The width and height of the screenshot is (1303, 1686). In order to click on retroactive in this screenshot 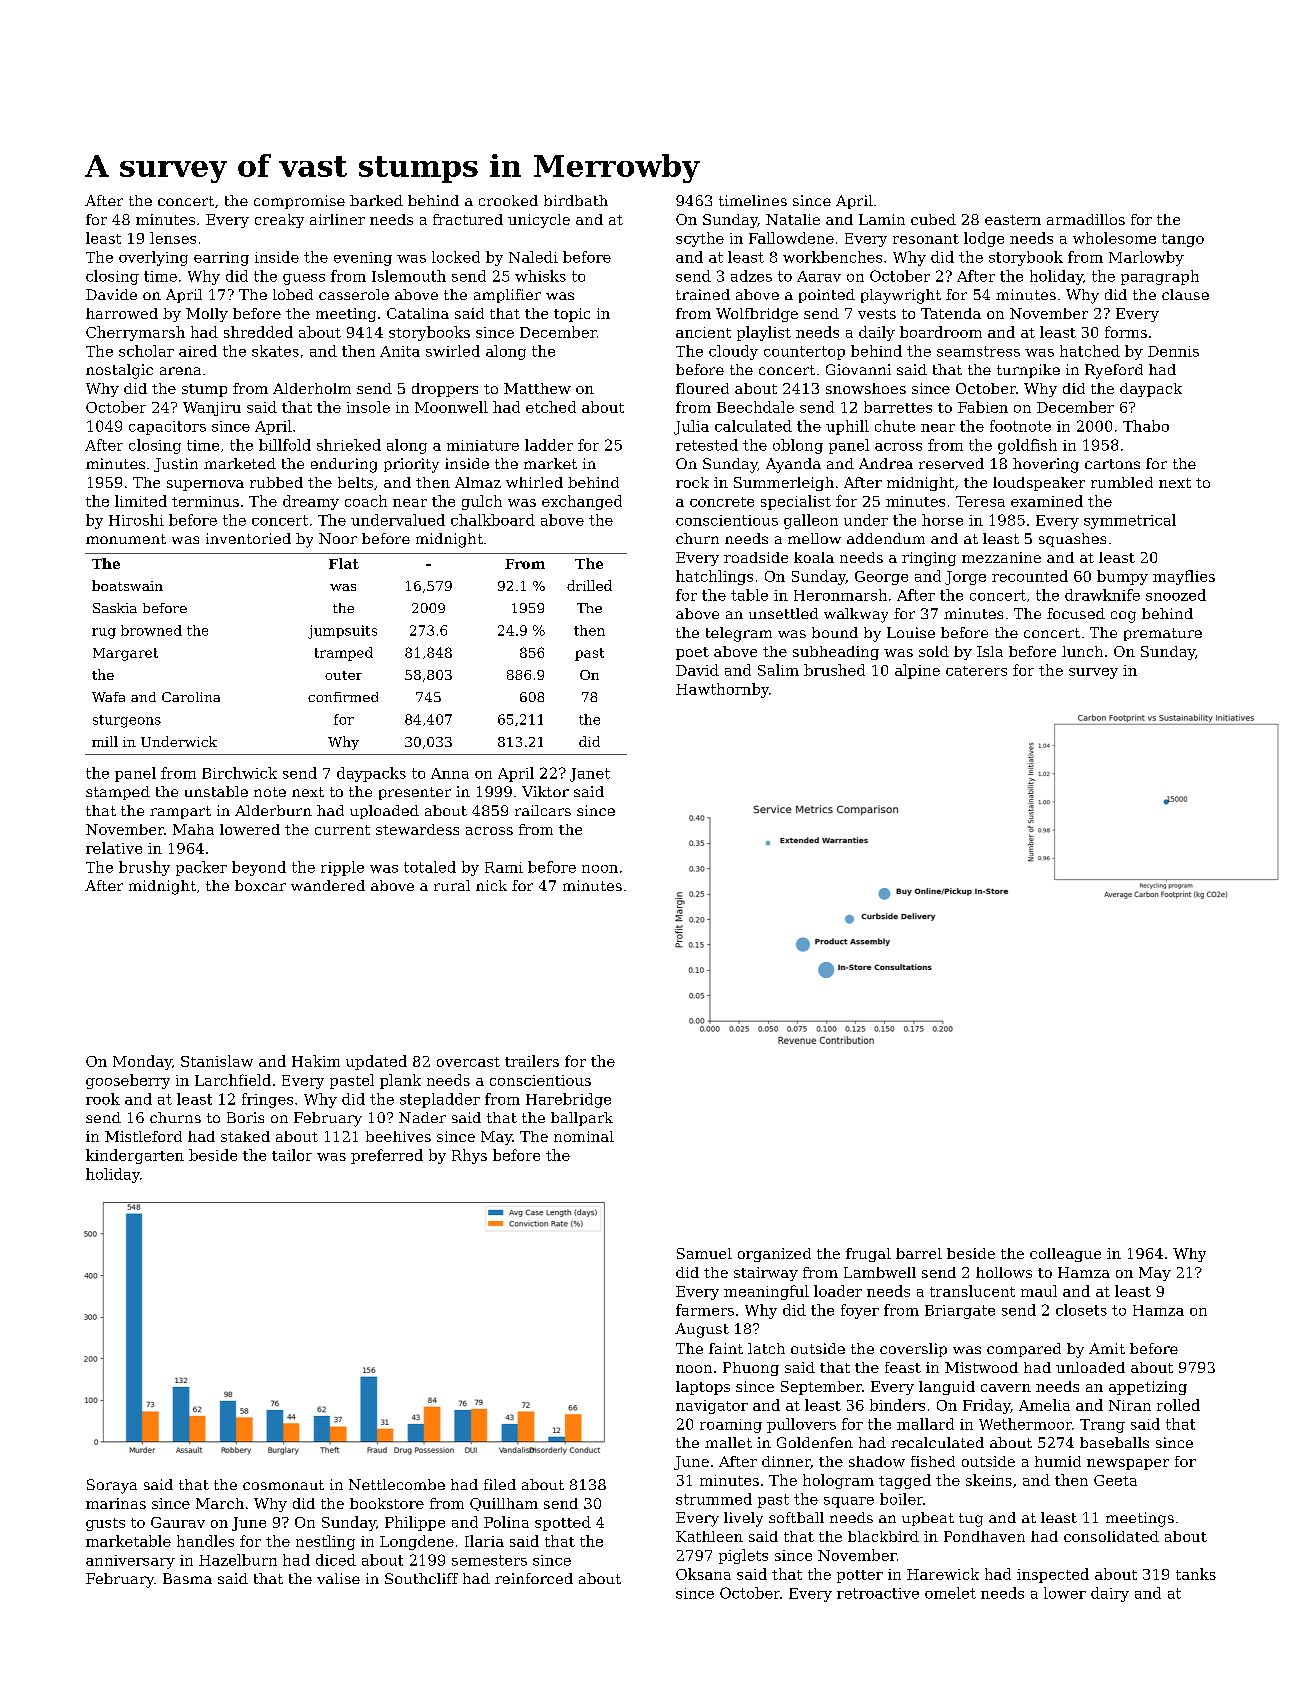, I will do `click(878, 1593)`.
